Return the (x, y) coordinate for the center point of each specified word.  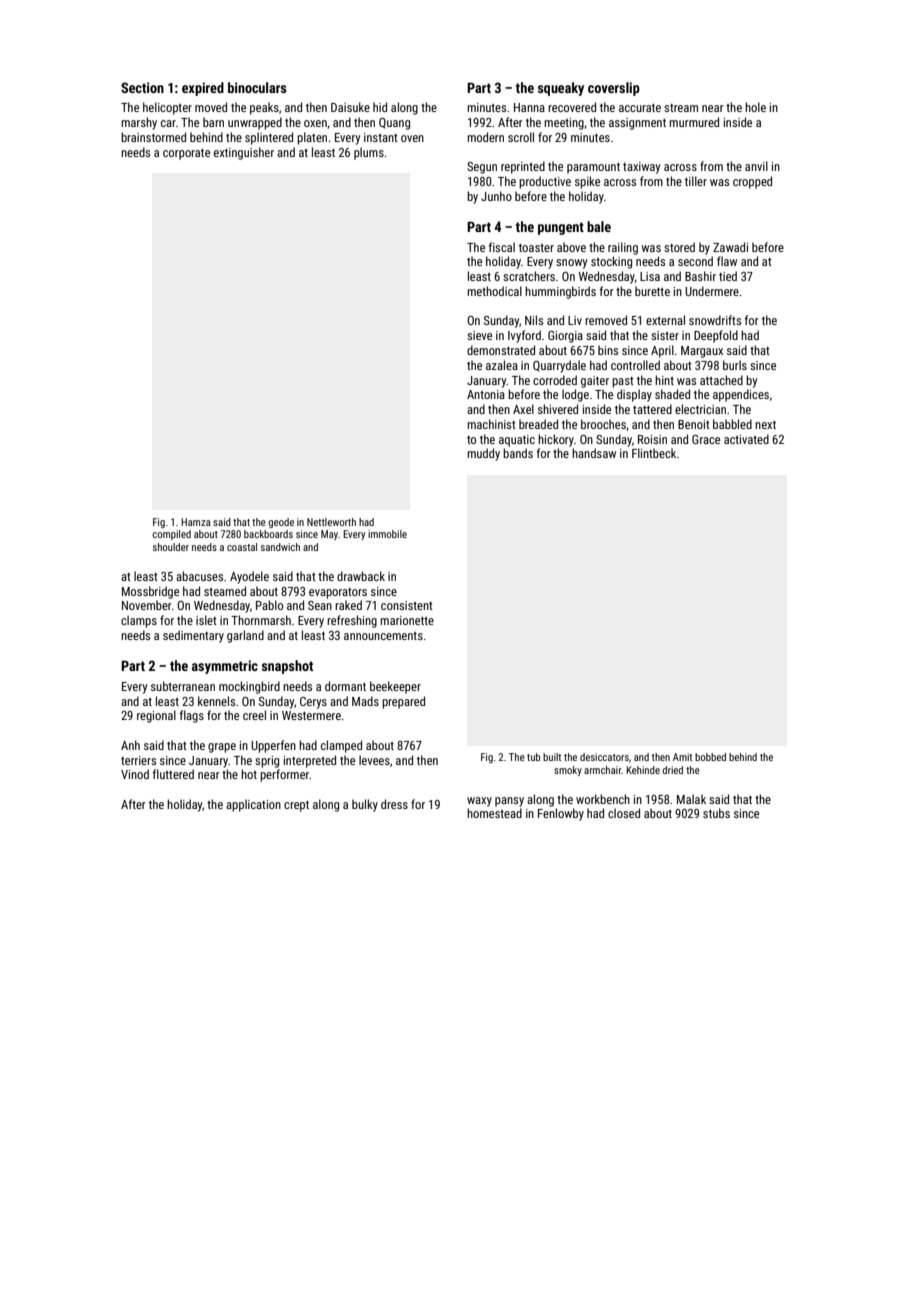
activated (746, 439)
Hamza (195, 522)
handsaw (594, 453)
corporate (186, 154)
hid (380, 107)
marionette (407, 620)
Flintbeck (654, 453)
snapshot (287, 667)
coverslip (614, 89)
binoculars (257, 87)
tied (728, 276)
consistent (407, 605)
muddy (483, 454)
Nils (534, 320)
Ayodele (249, 577)
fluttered (173, 774)
